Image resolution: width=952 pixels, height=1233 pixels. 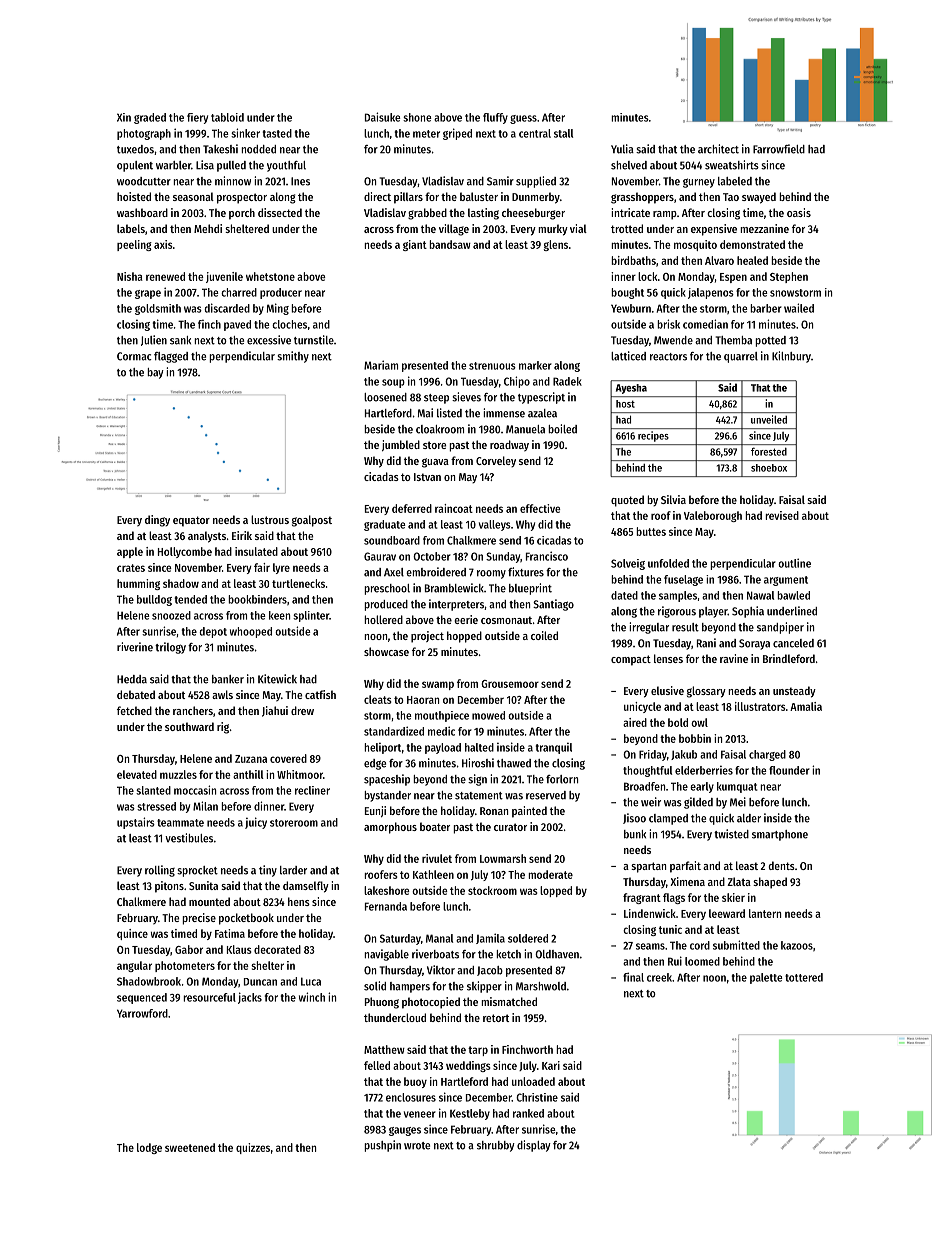 What do you see at coordinates (479, 196) in the screenshot?
I see `baluster` at bounding box center [479, 196].
